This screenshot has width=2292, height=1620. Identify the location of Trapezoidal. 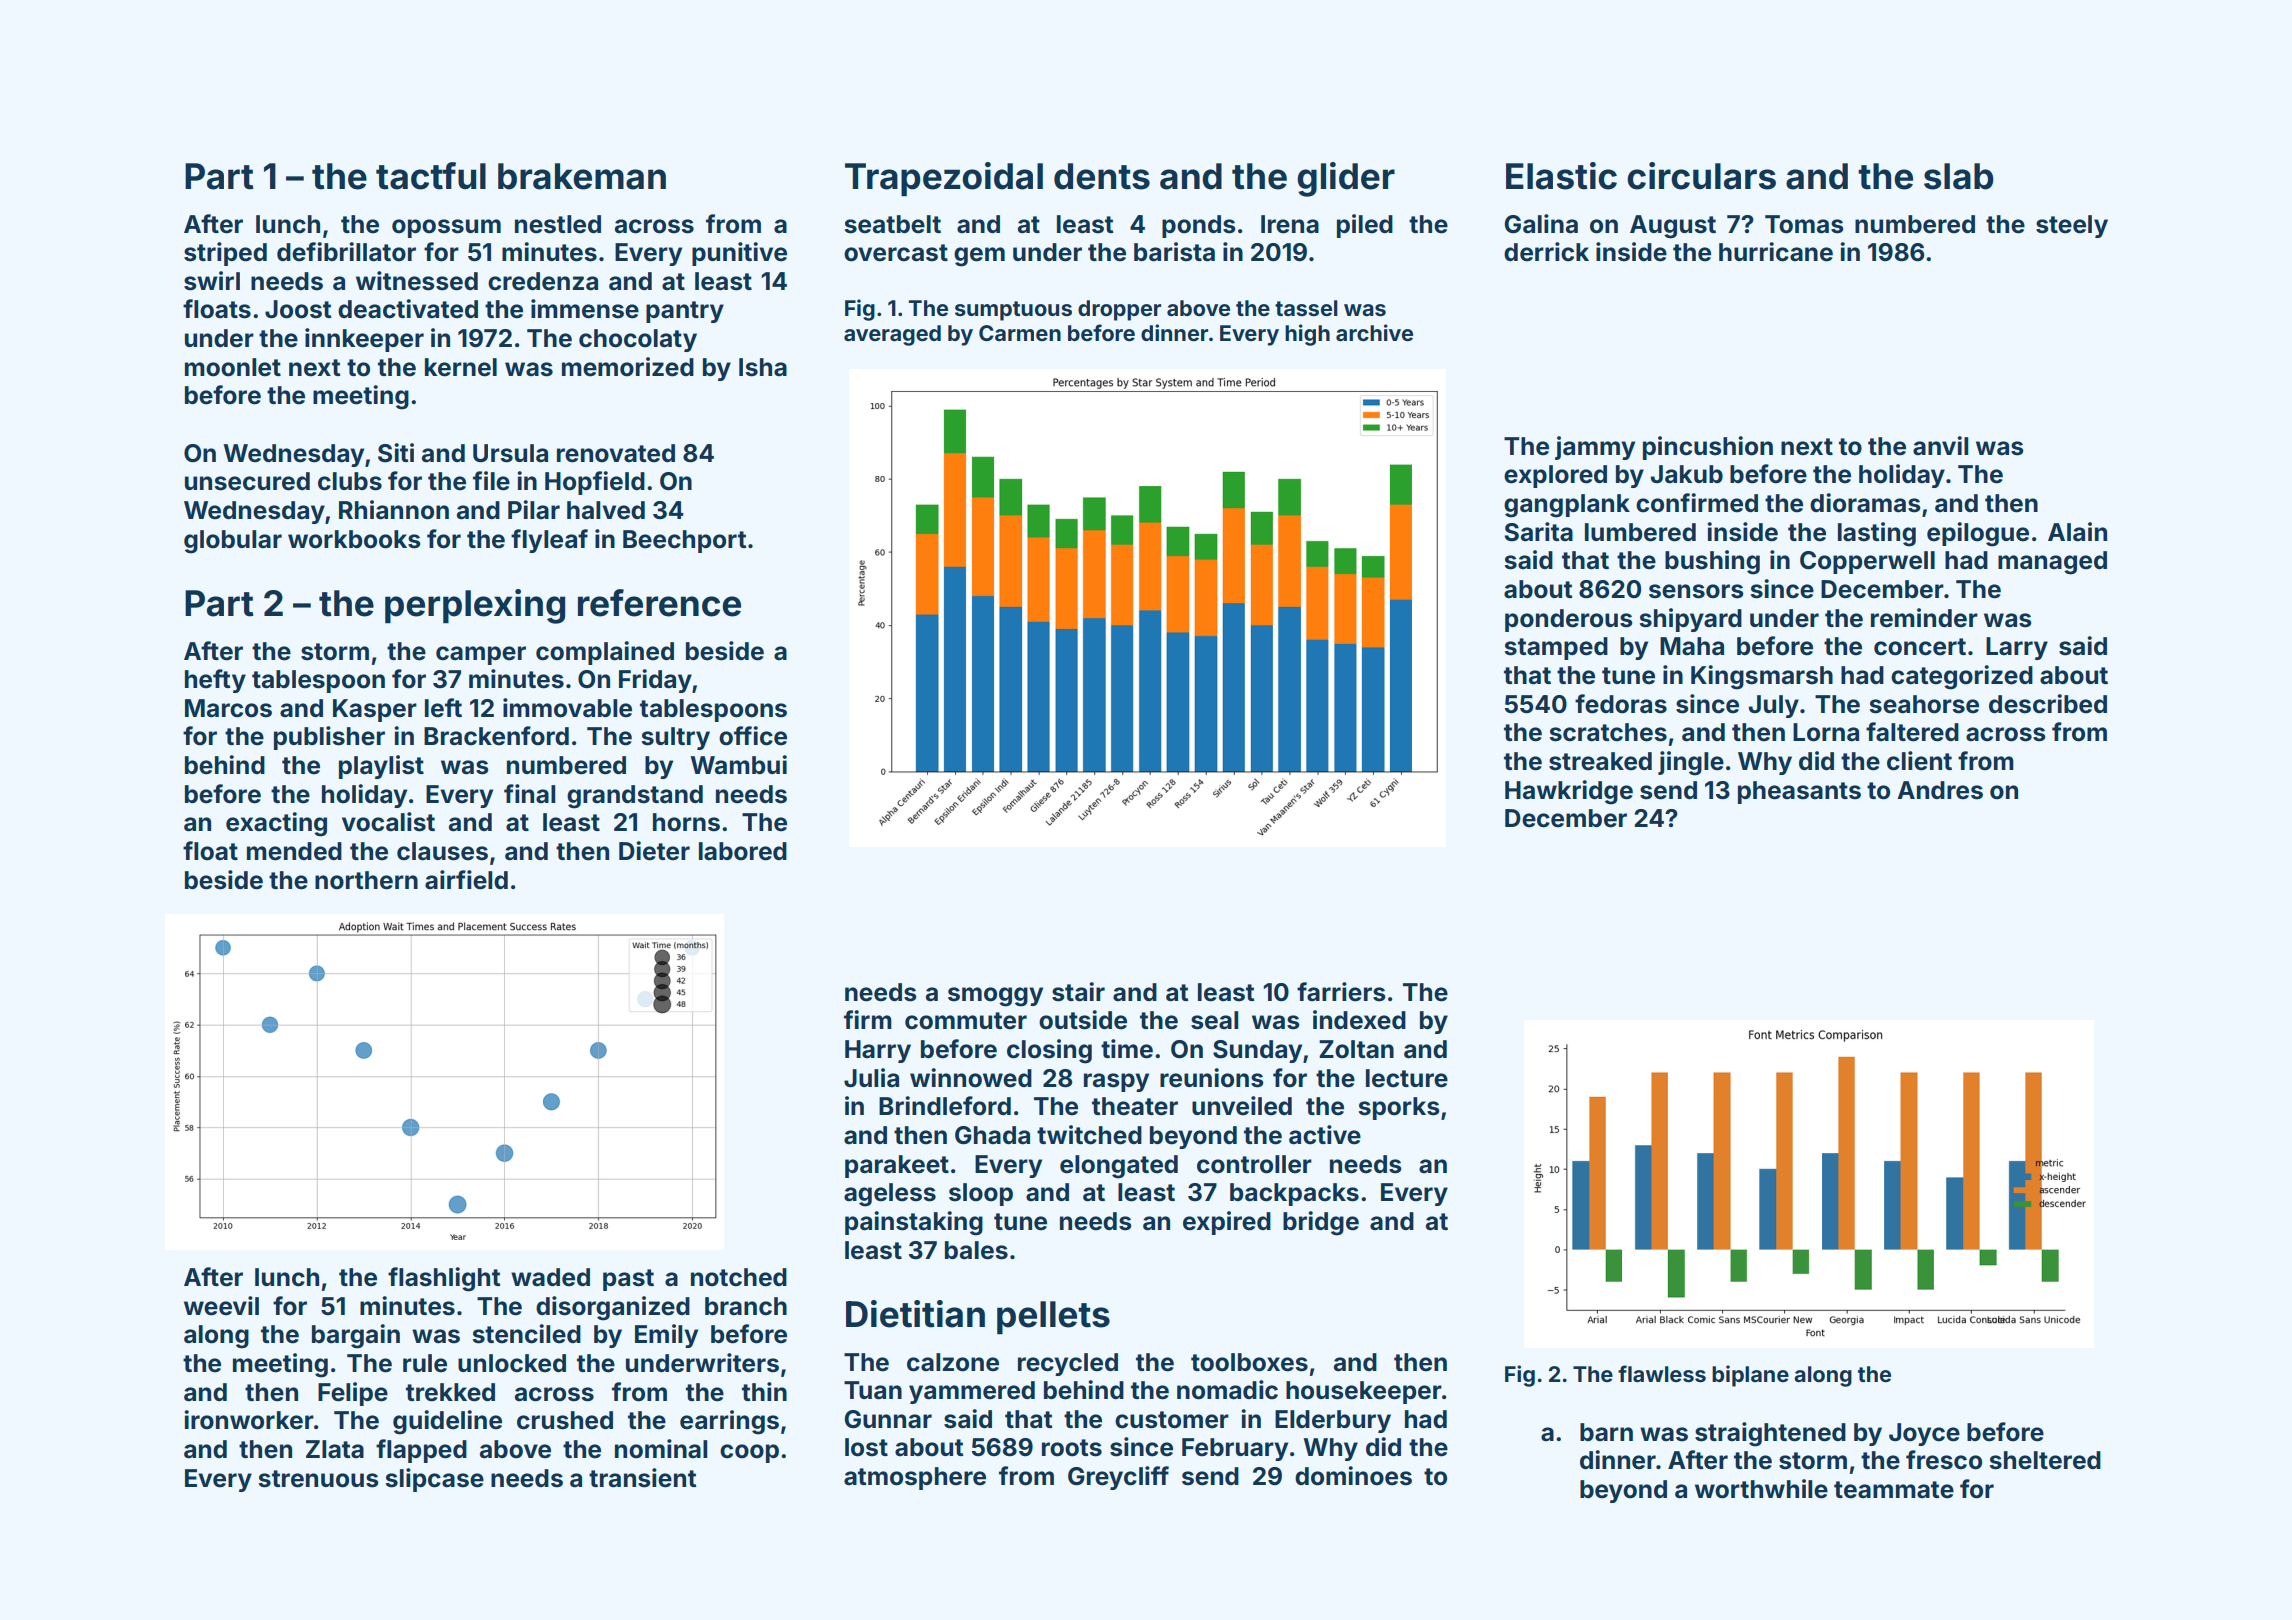
(944, 179).
